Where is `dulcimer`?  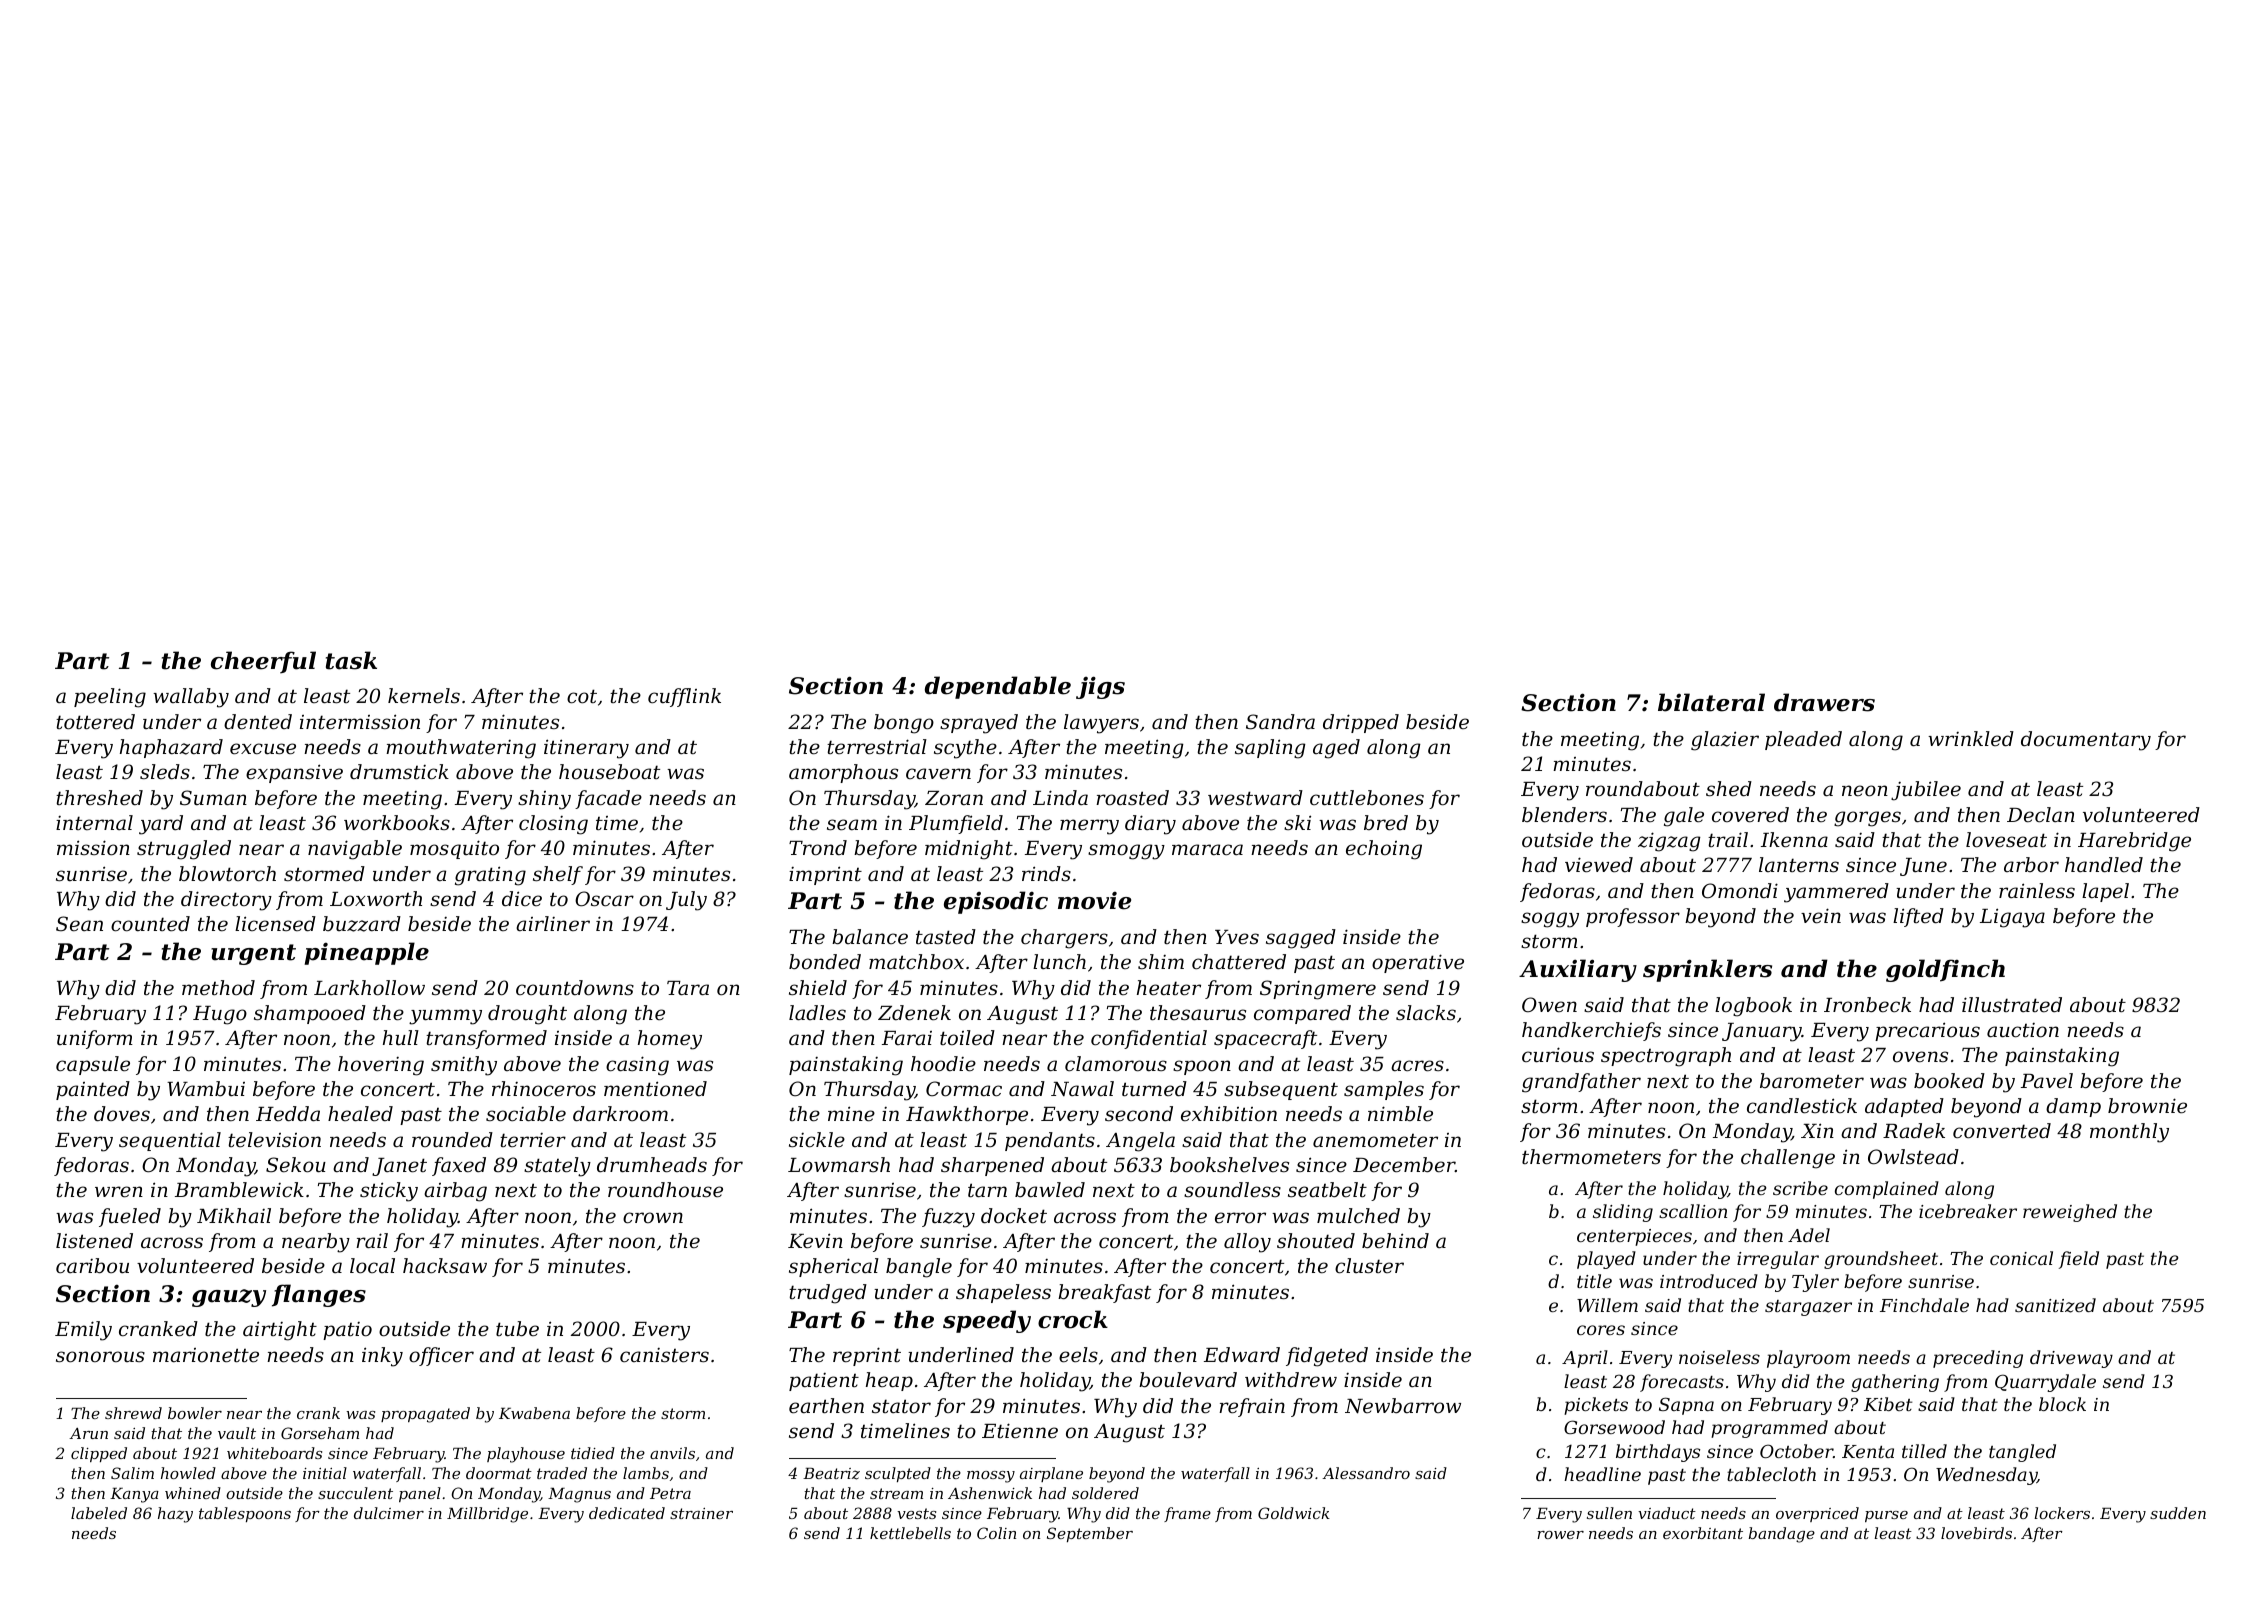 dulcimer is located at coordinates (389, 1513).
